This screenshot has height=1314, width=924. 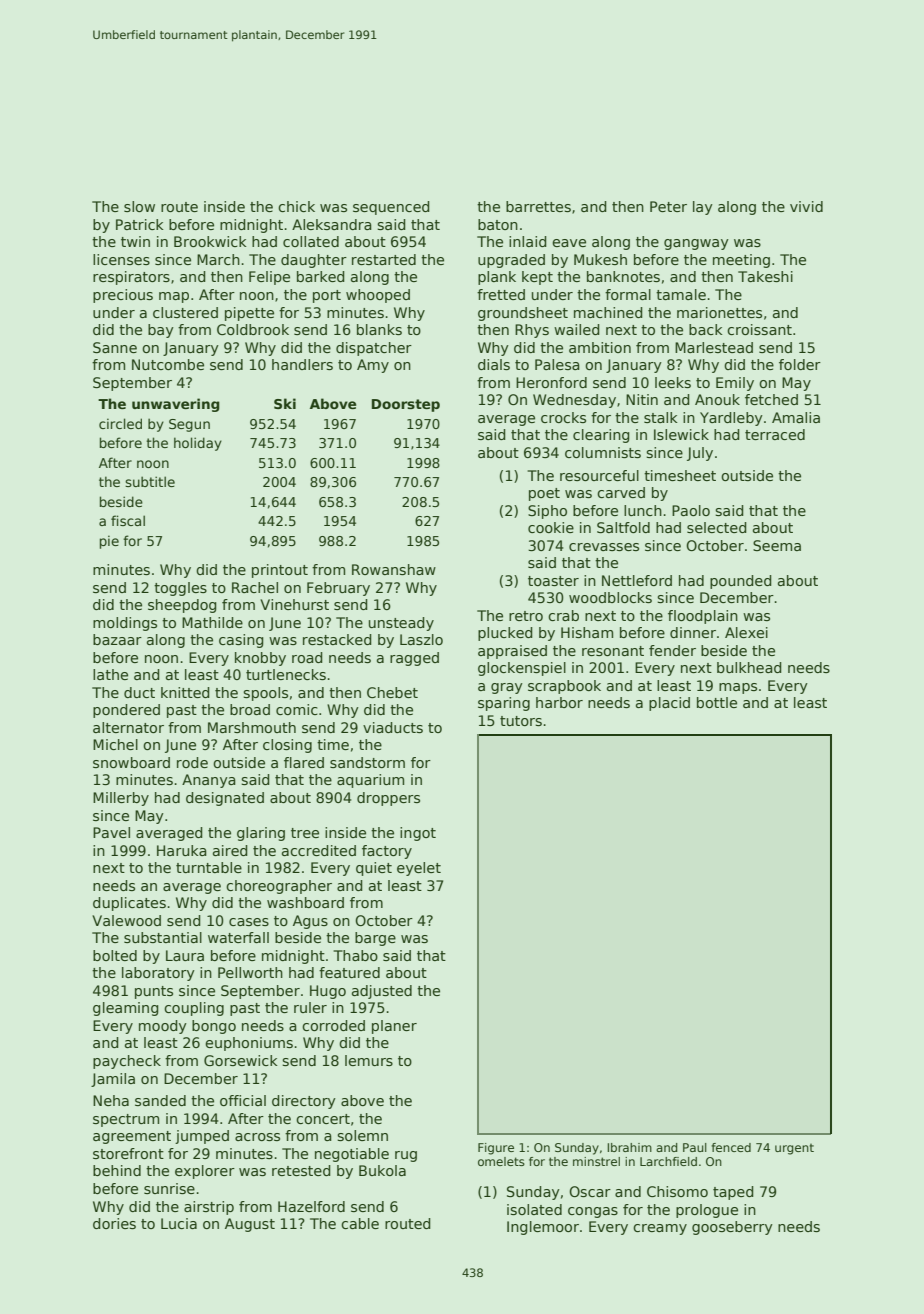 What do you see at coordinates (660, 1229) in the screenshot?
I see `creamy` at bounding box center [660, 1229].
